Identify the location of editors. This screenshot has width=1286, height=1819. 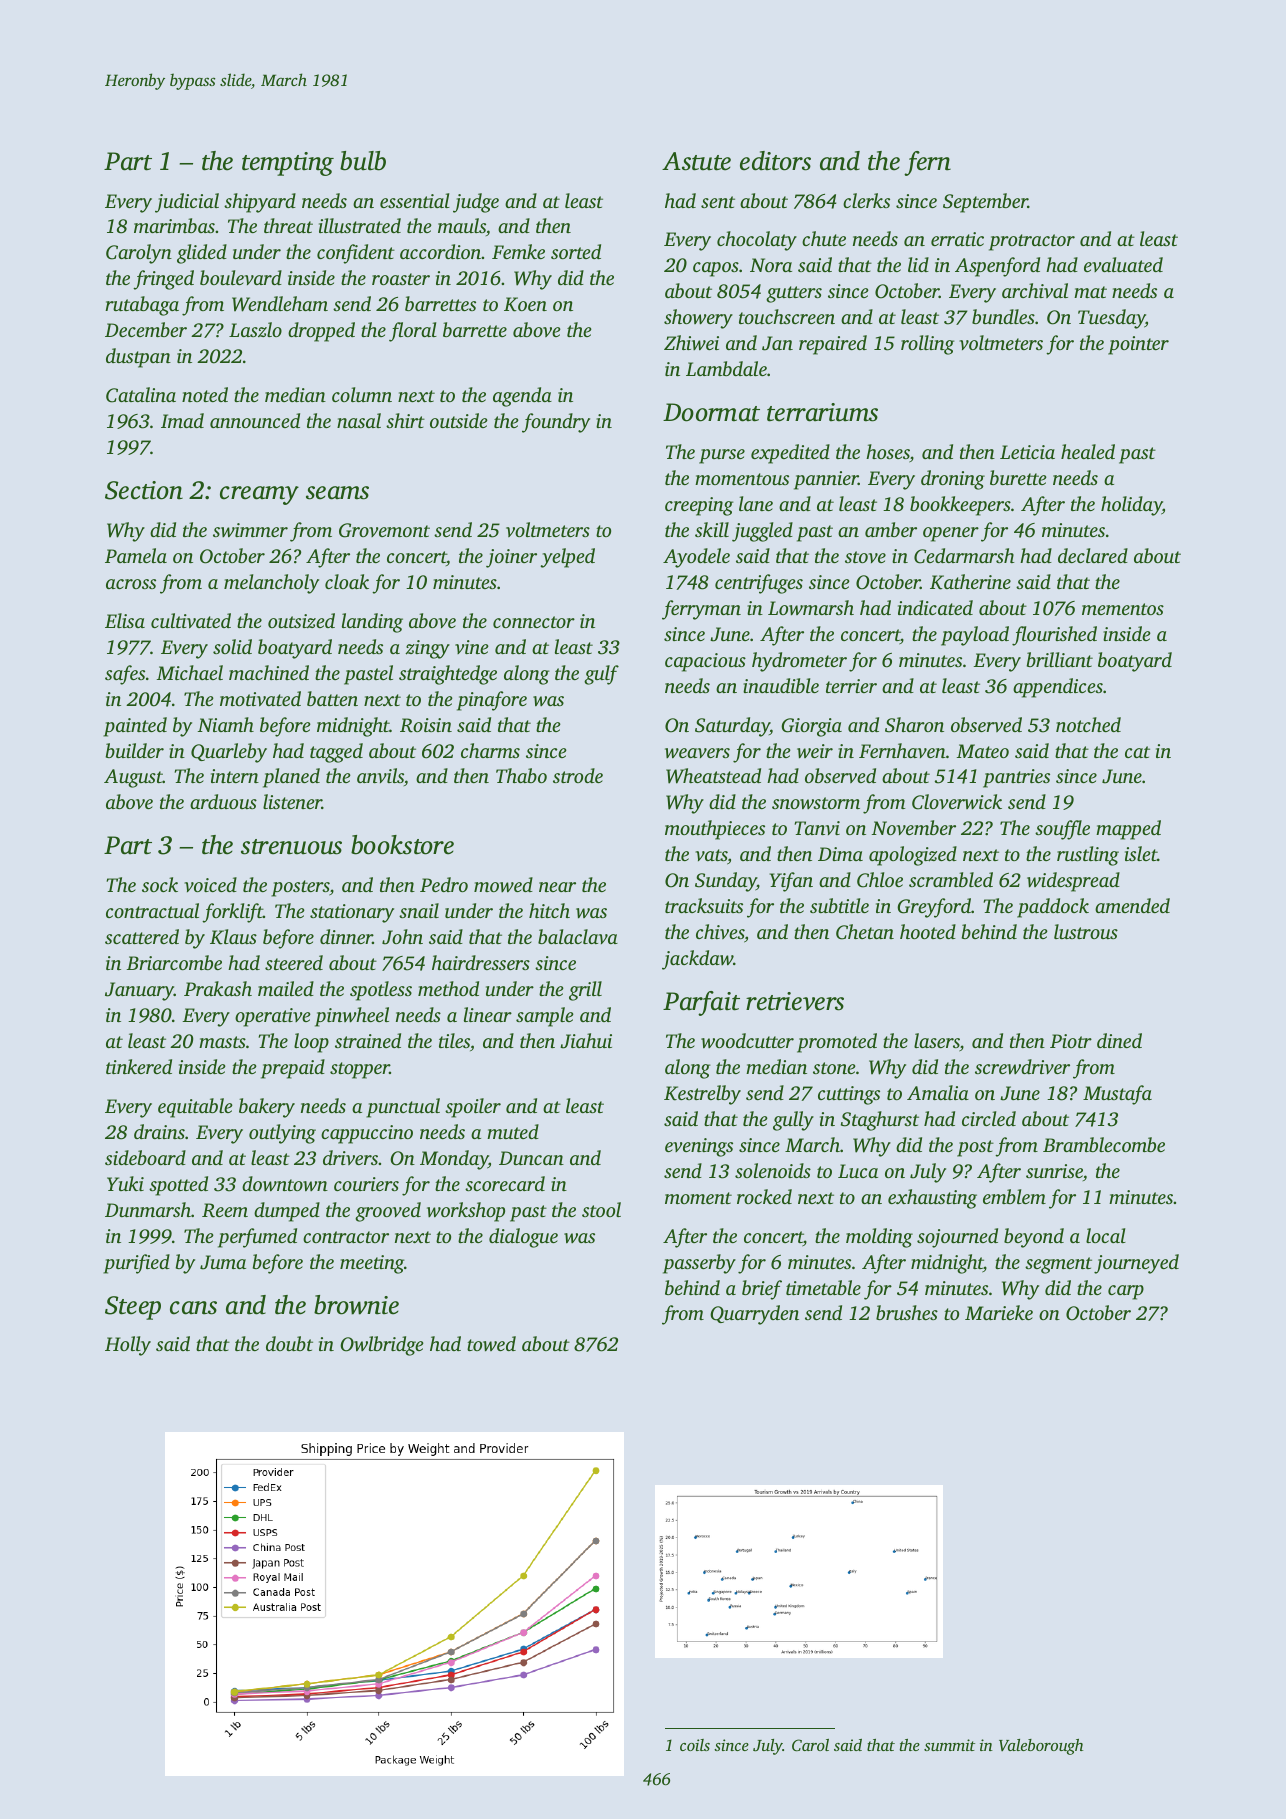
(775, 161).
